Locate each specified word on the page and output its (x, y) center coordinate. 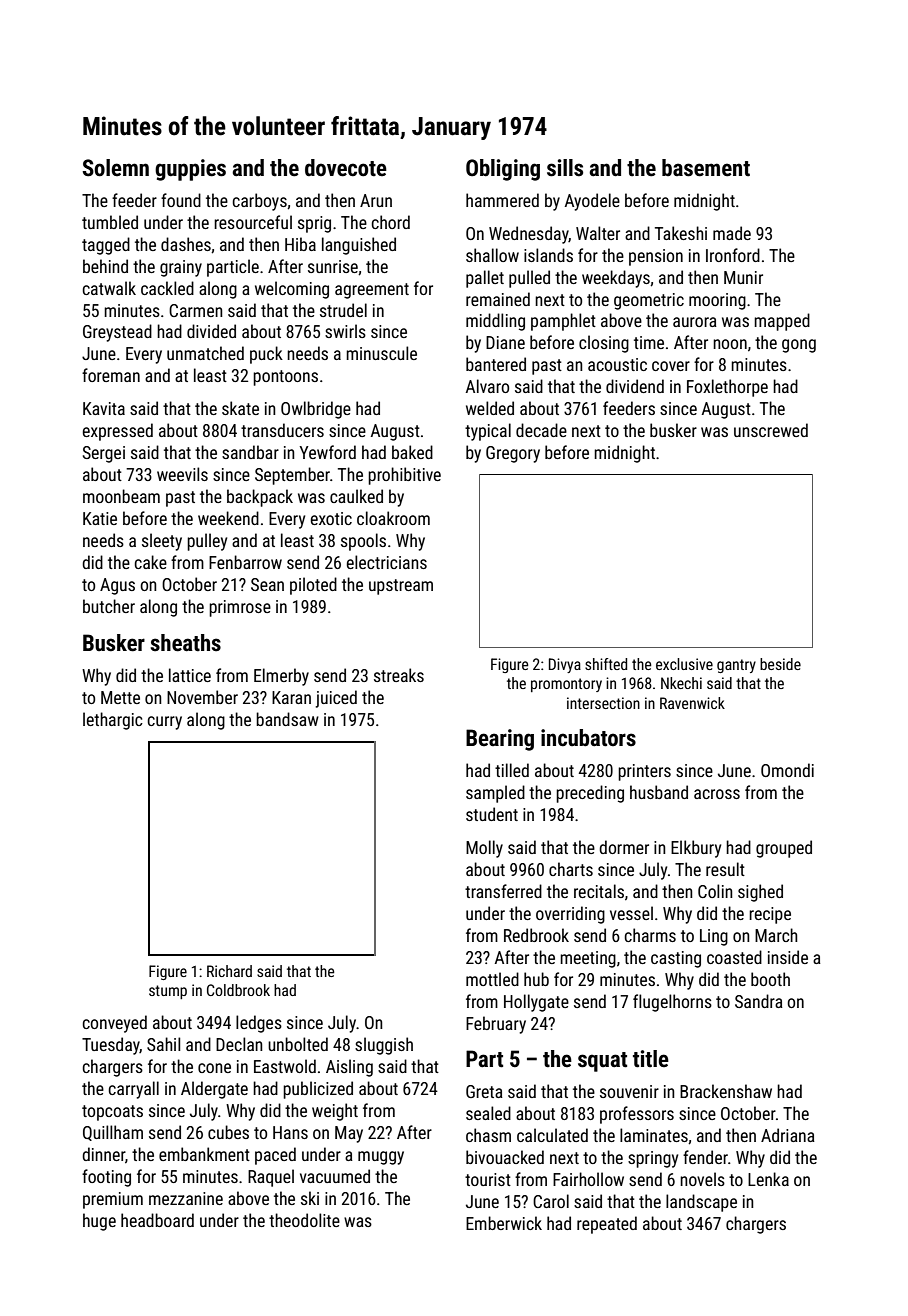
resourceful (253, 222)
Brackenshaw (726, 1091)
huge (99, 1222)
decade (541, 430)
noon (730, 344)
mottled (492, 979)
